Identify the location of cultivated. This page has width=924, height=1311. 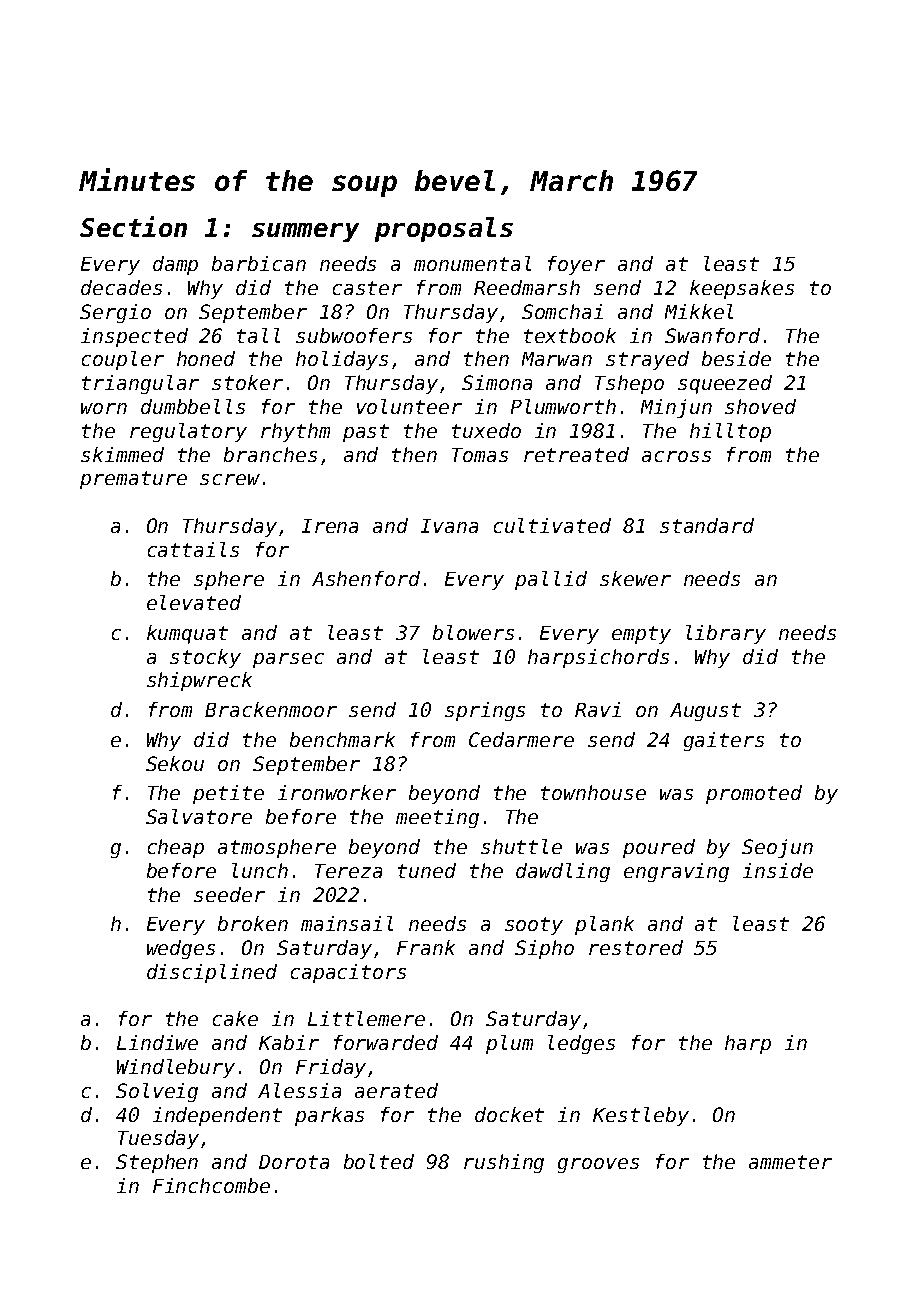
(552, 525).
